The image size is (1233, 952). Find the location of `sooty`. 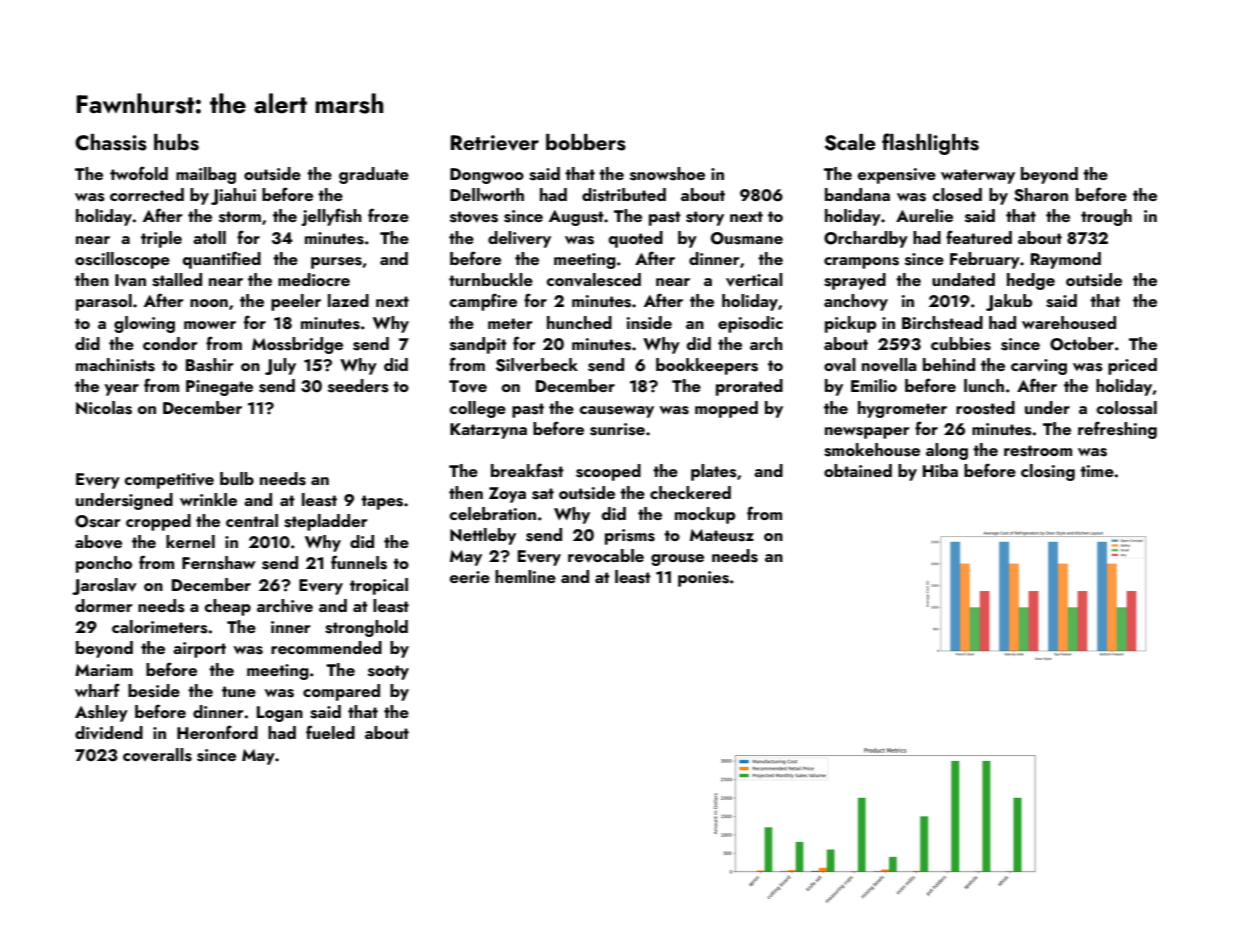

sooty is located at coordinates (388, 672).
